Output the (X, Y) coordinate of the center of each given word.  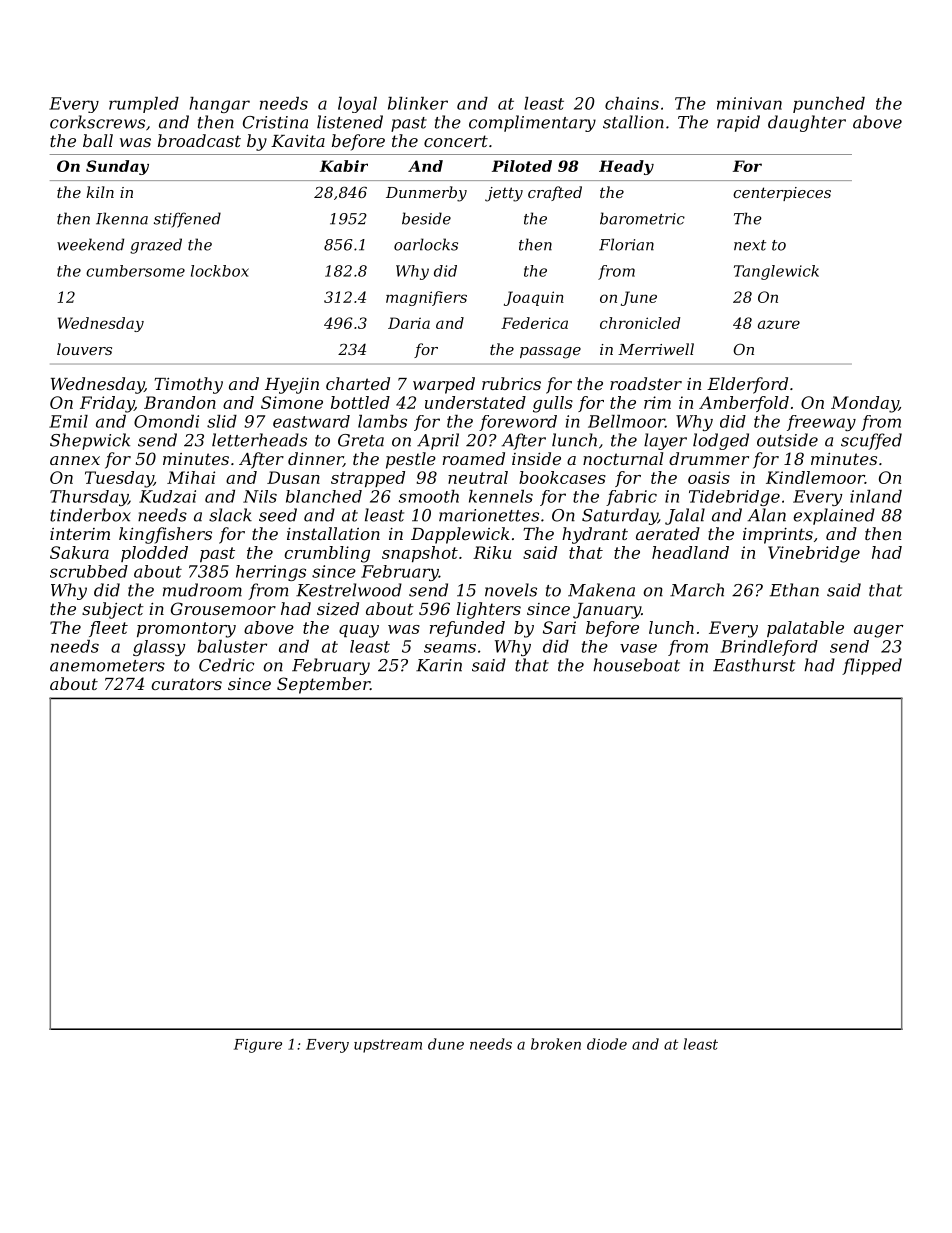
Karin (439, 665)
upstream (388, 1046)
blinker (418, 103)
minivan (749, 103)
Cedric (226, 665)
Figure (258, 1046)
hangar (220, 105)
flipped (872, 666)
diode (607, 1044)
